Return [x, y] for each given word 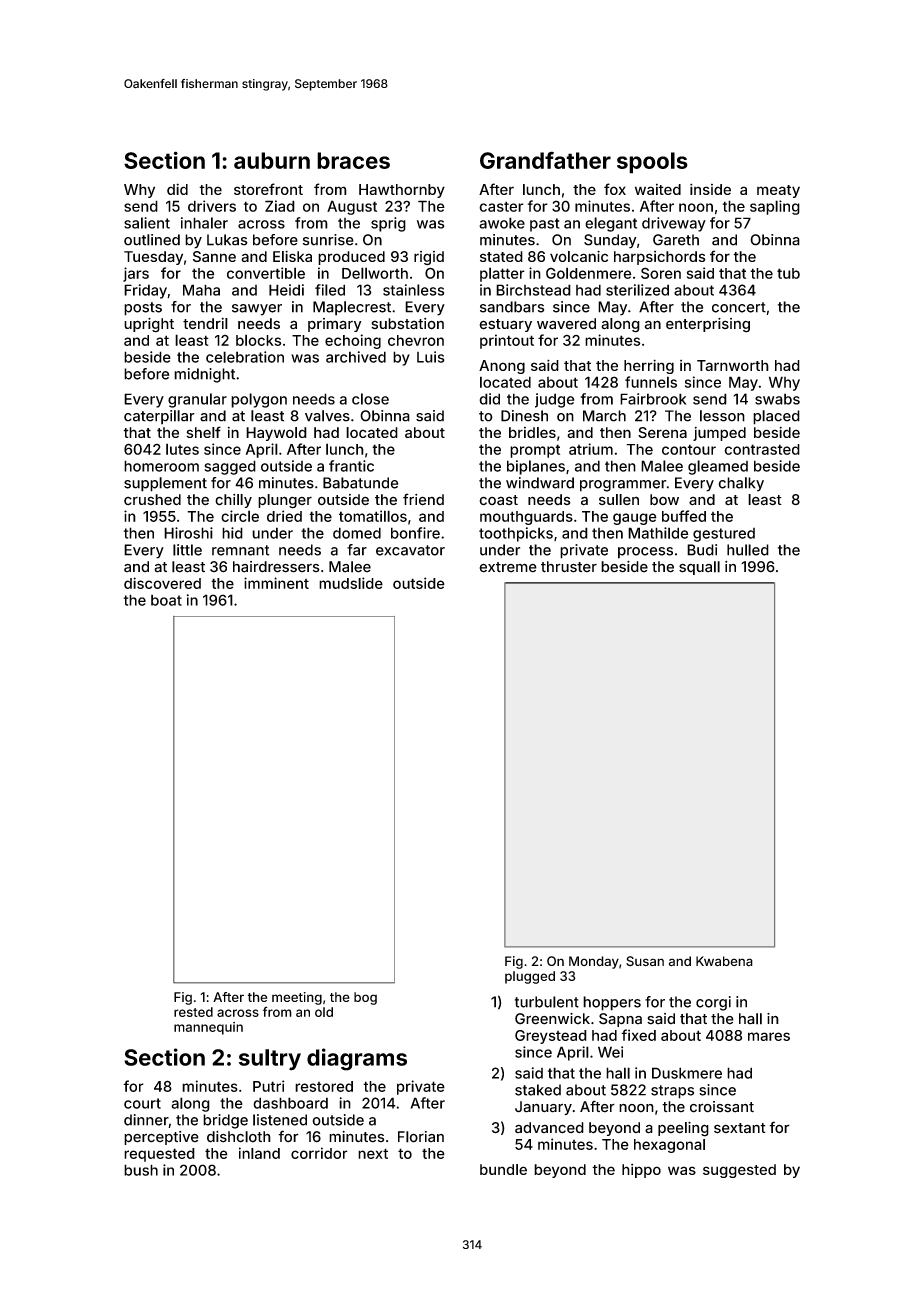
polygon [259, 400]
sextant [740, 1128]
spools [652, 163]
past [545, 225]
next [373, 1153]
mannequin [208, 1028]
